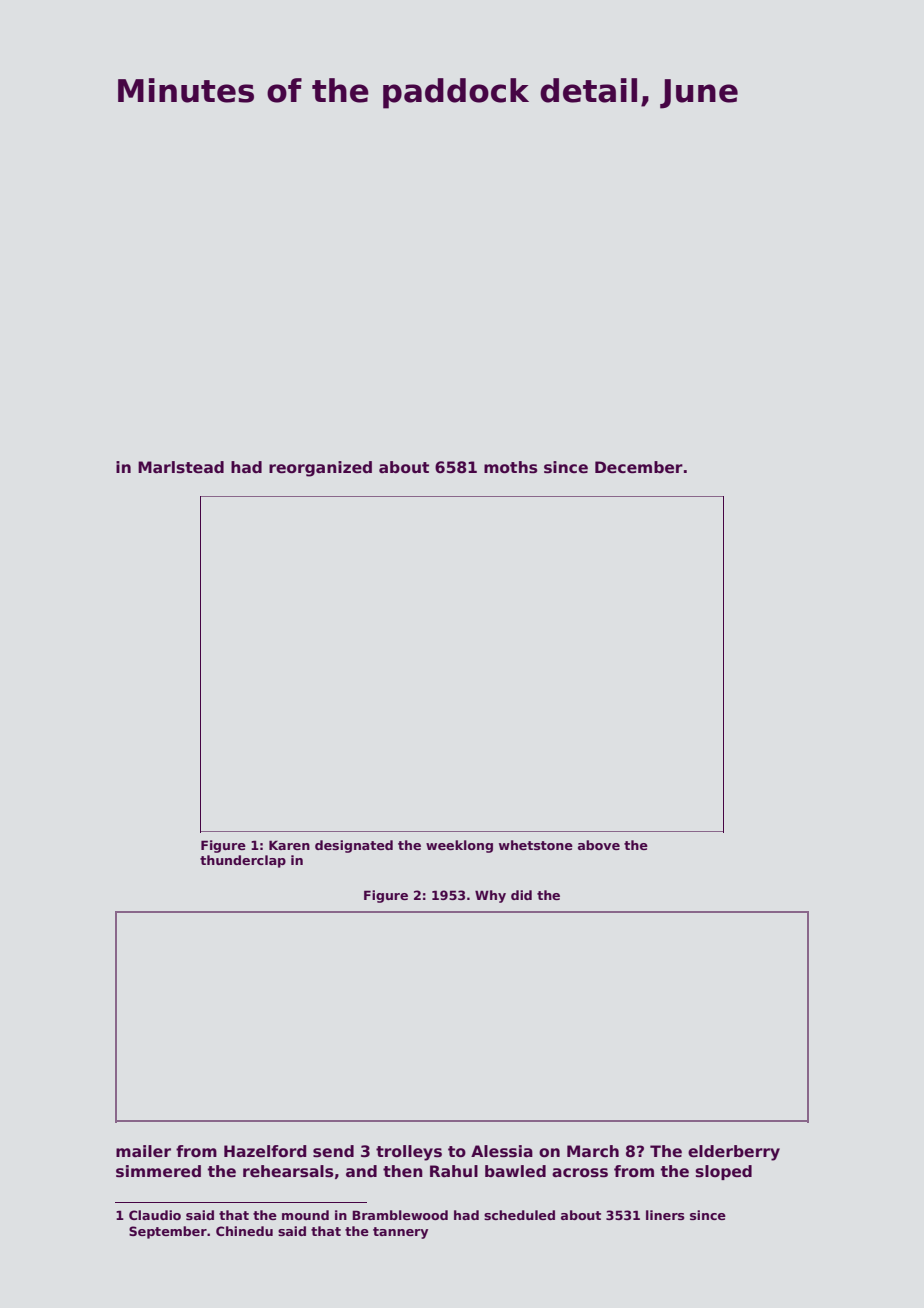 The height and width of the screenshot is (1308, 924). What do you see at coordinates (502, 1151) in the screenshot?
I see `Alessia` at bounding box center [502, 1151].
